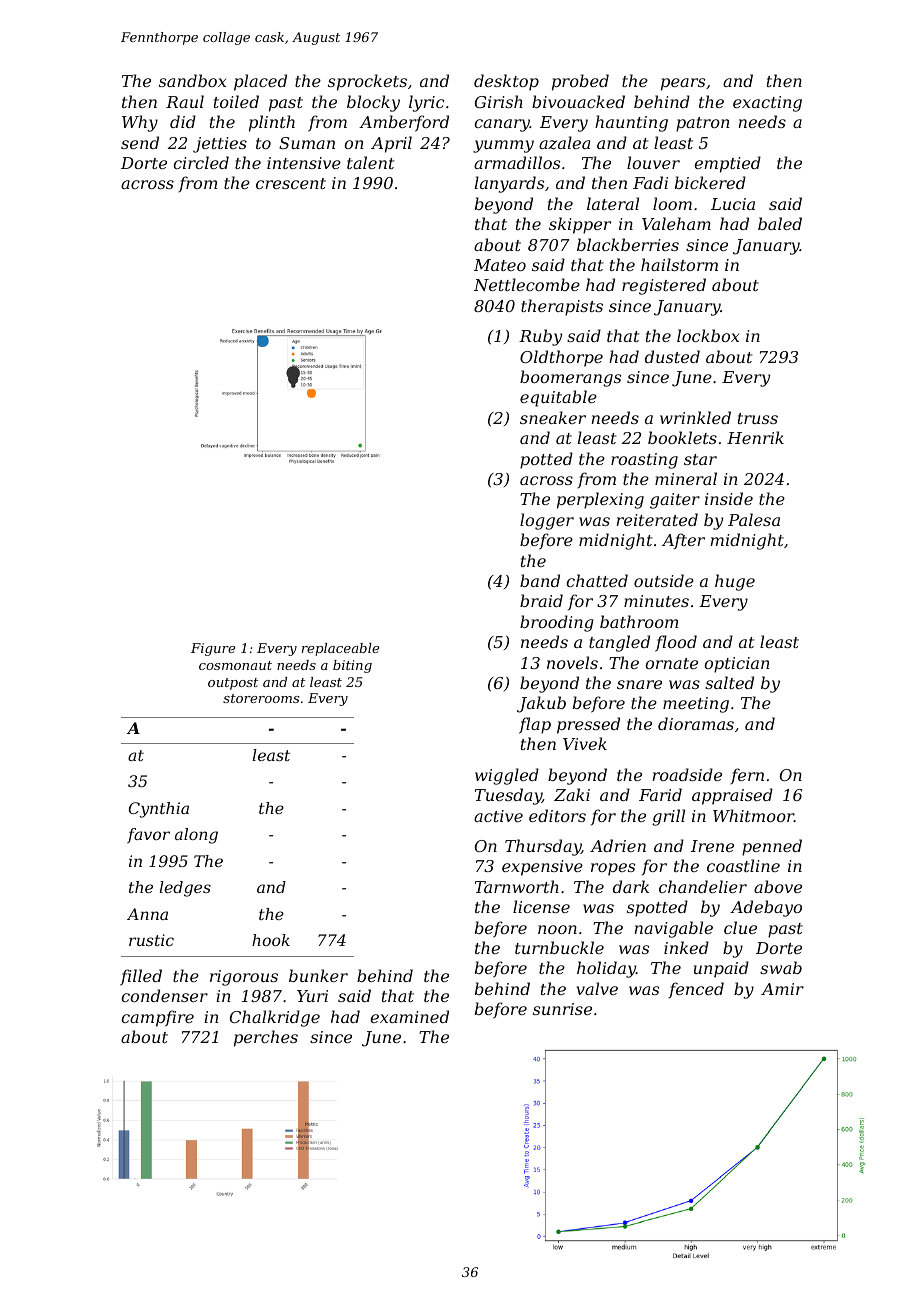  What do you see at coordinates (159, 810) in the document?
I see `Cynthia` at bounding box center [159, 810].
